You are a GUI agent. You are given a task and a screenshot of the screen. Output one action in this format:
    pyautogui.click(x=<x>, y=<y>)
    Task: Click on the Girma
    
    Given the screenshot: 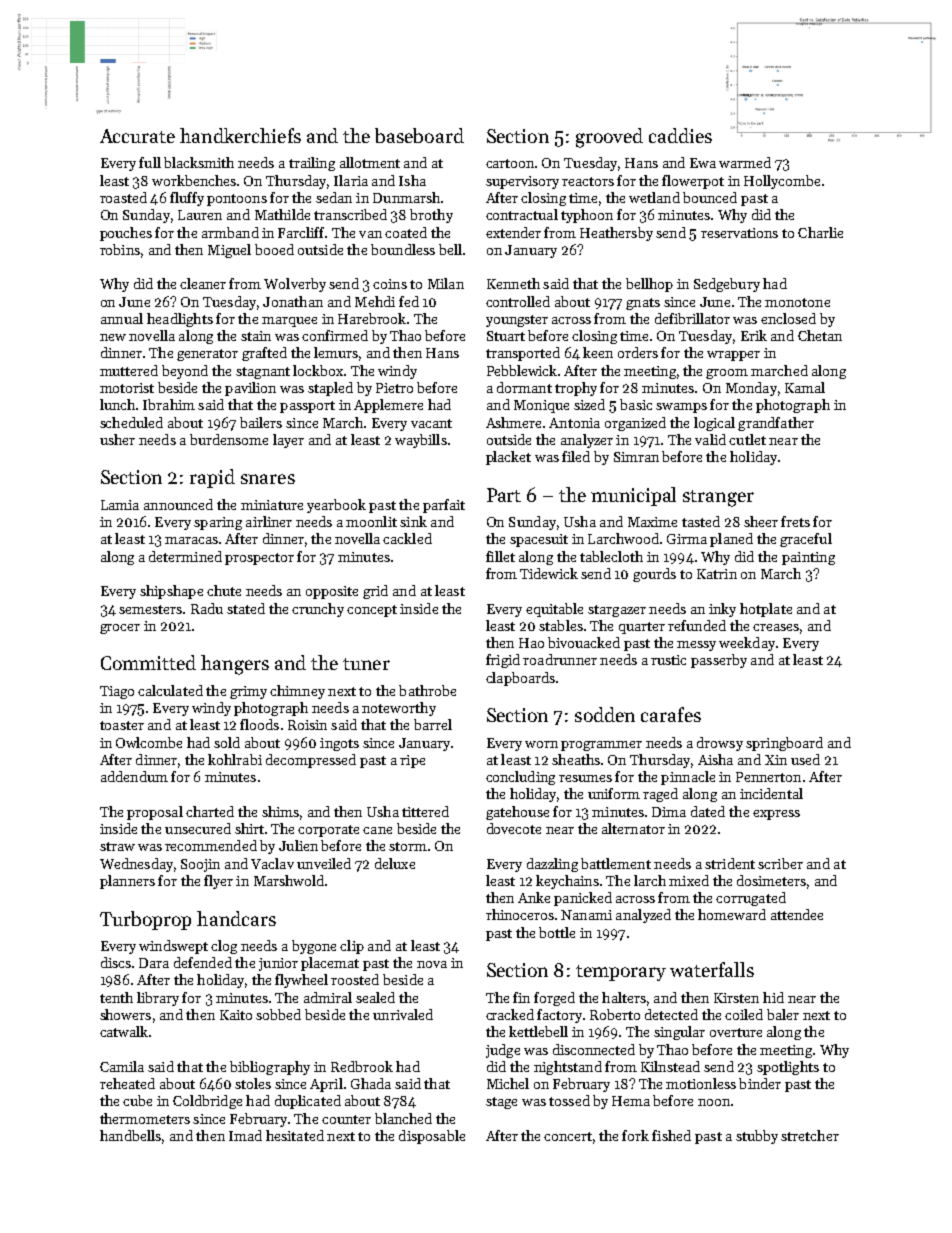 What is the action you would take?
    pyautogui.click(x=687, y=539)
